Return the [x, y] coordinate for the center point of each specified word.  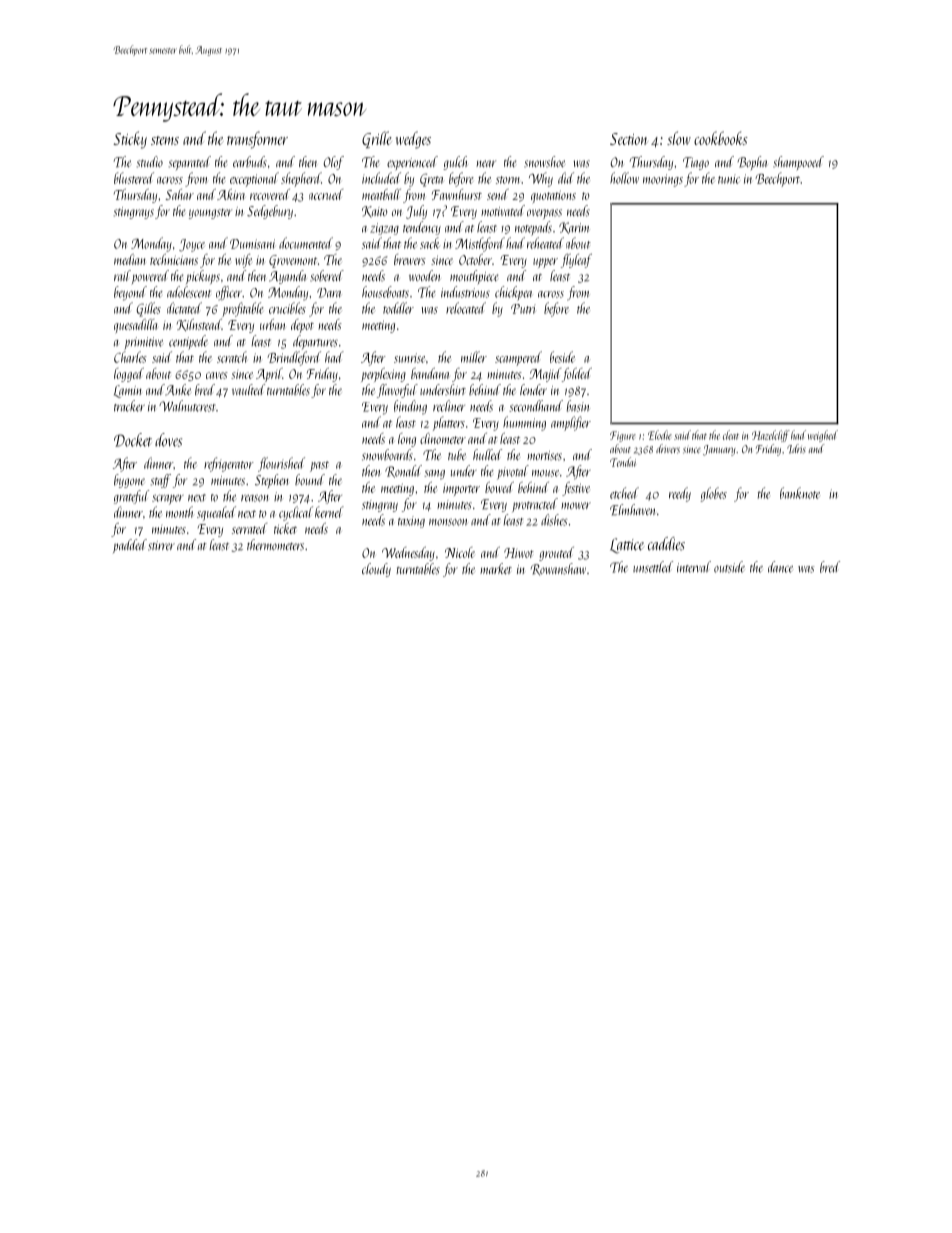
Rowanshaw [558, 569]
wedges [413, 140]
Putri [523, 309]
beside [562, 357]
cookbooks [721, 138]
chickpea [513, 293]
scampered [518, 358]
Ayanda [287, 277]
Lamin [128, 391]
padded [130, 546]
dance [780, 567]
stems [165, 140]
